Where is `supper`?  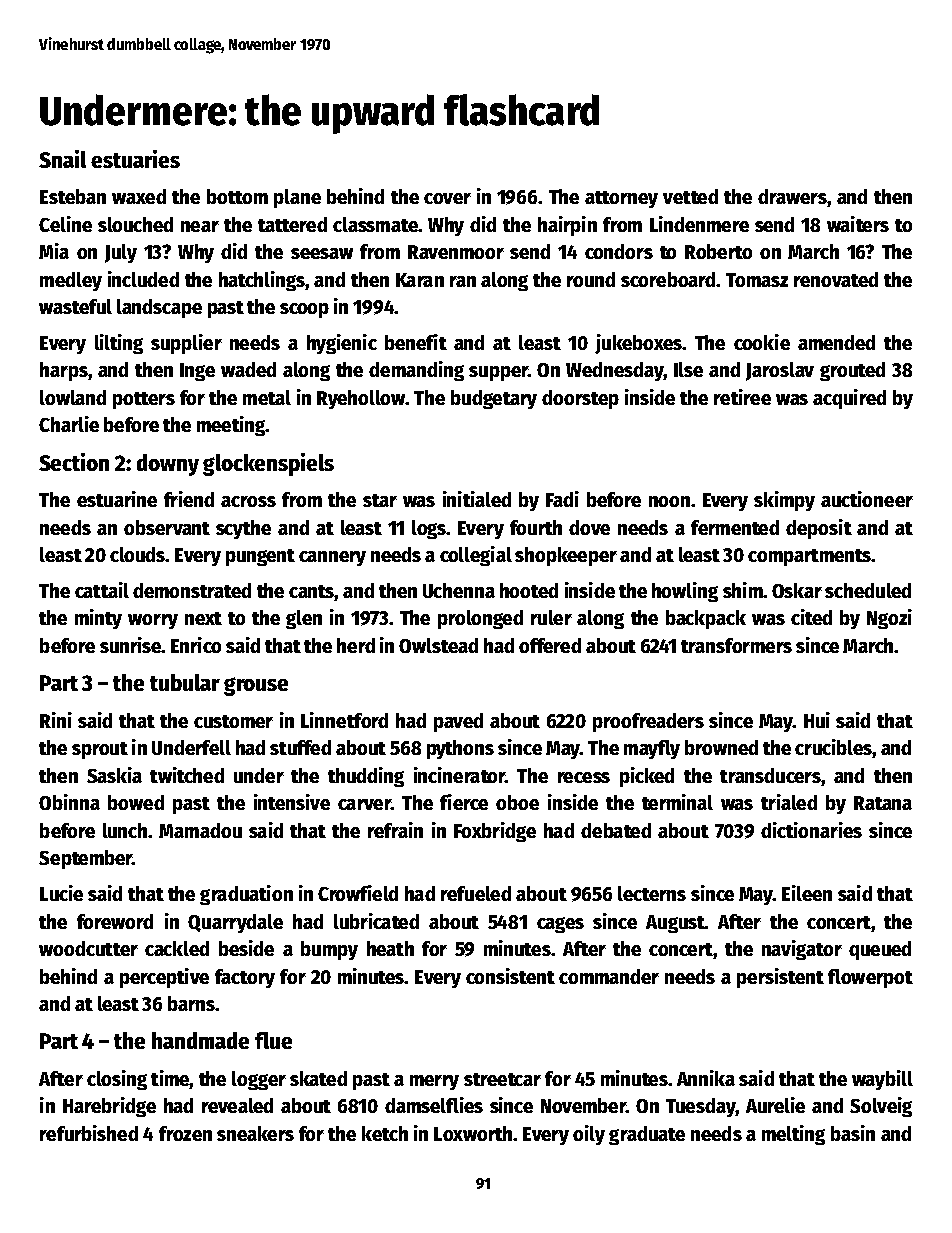 supper is located at coordinates (498, 373).
